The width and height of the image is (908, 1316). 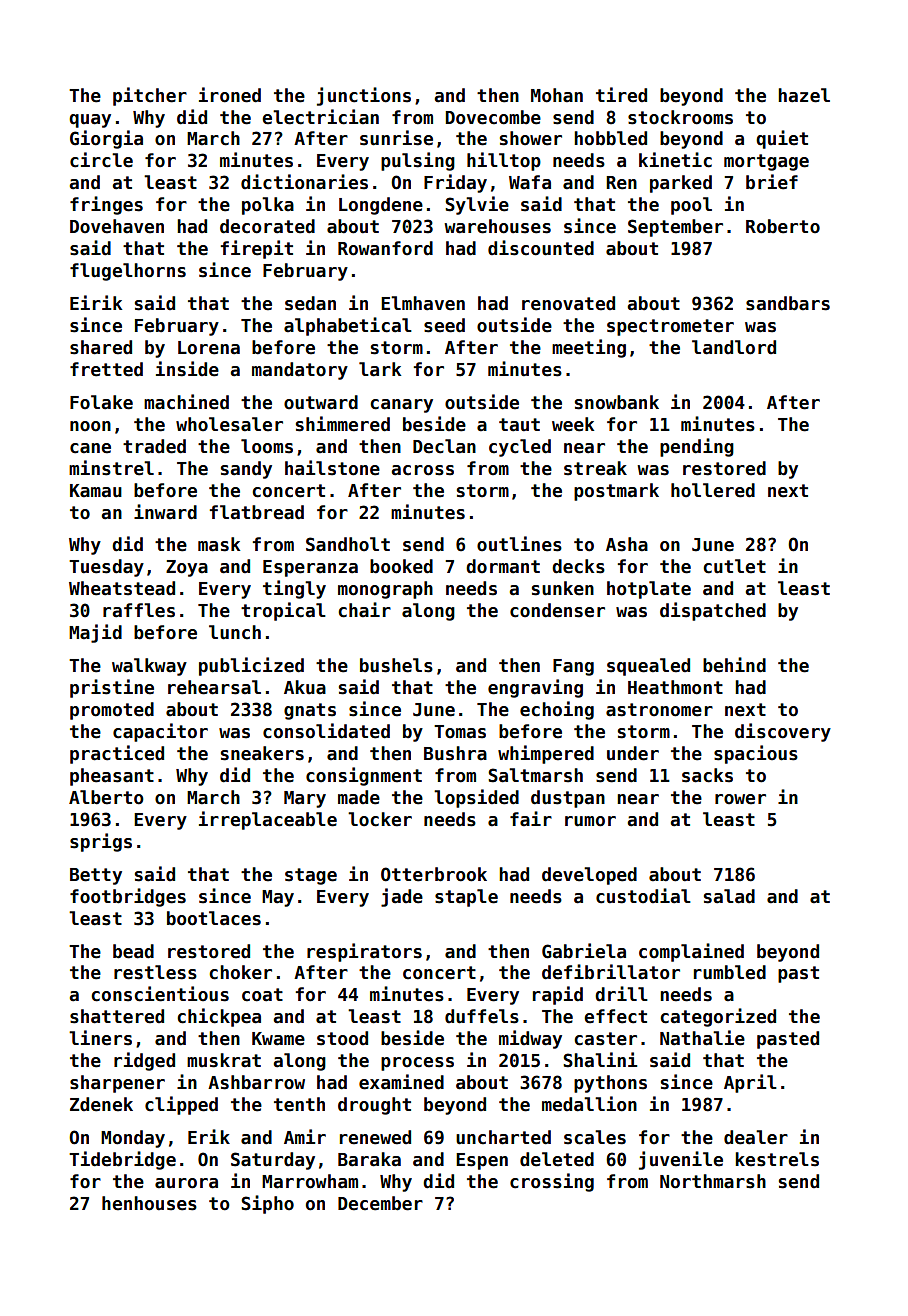 What do you see at coordinates (670, 327) in the image?
I see `spectrometer` at bounding box center [670, 327].
